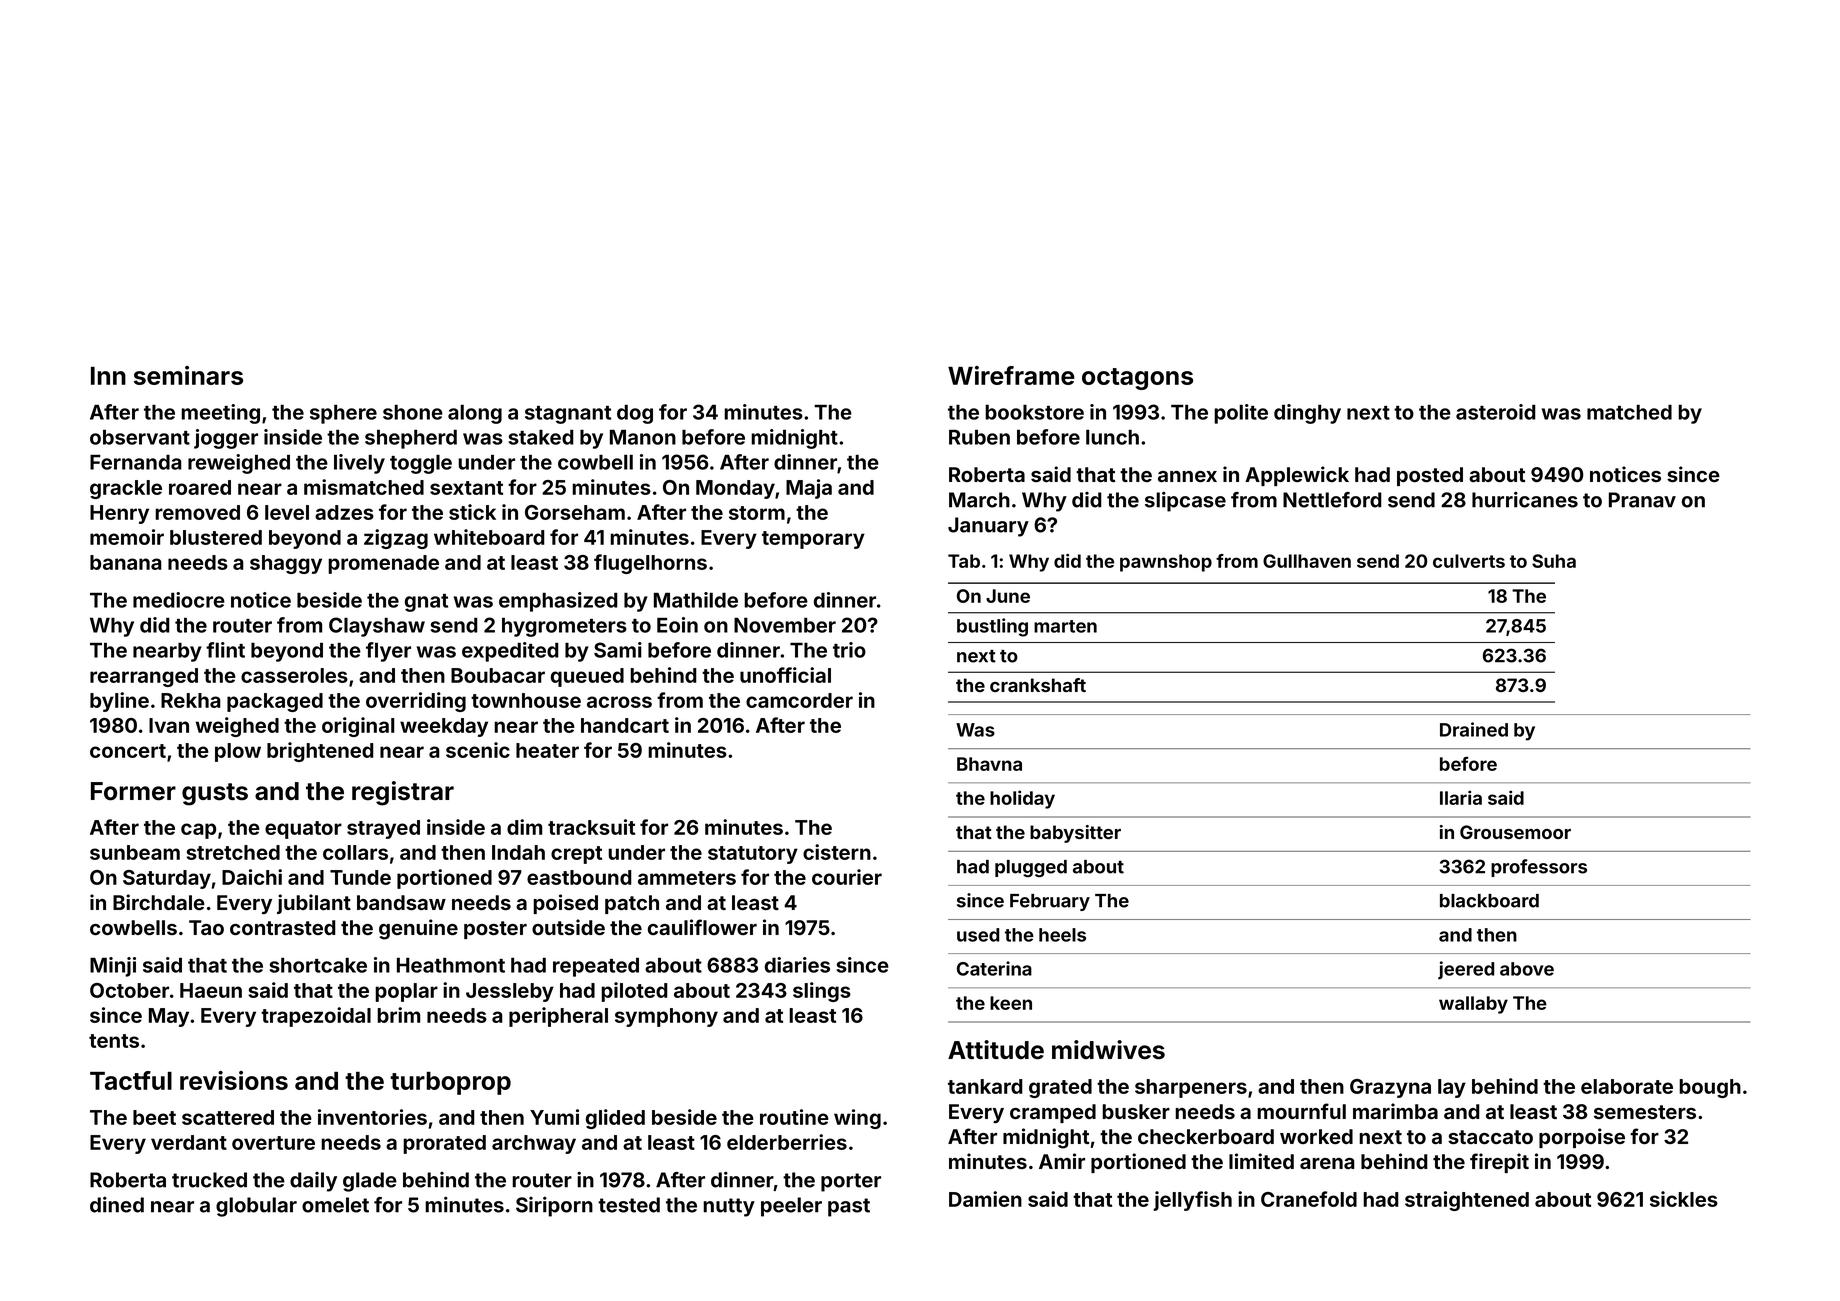 Image resolution: width=1840 pixels, height=1301 pixels. Describe the element at coordinates (1474, 729) in the screenshot. I see `Drained` at that location.
